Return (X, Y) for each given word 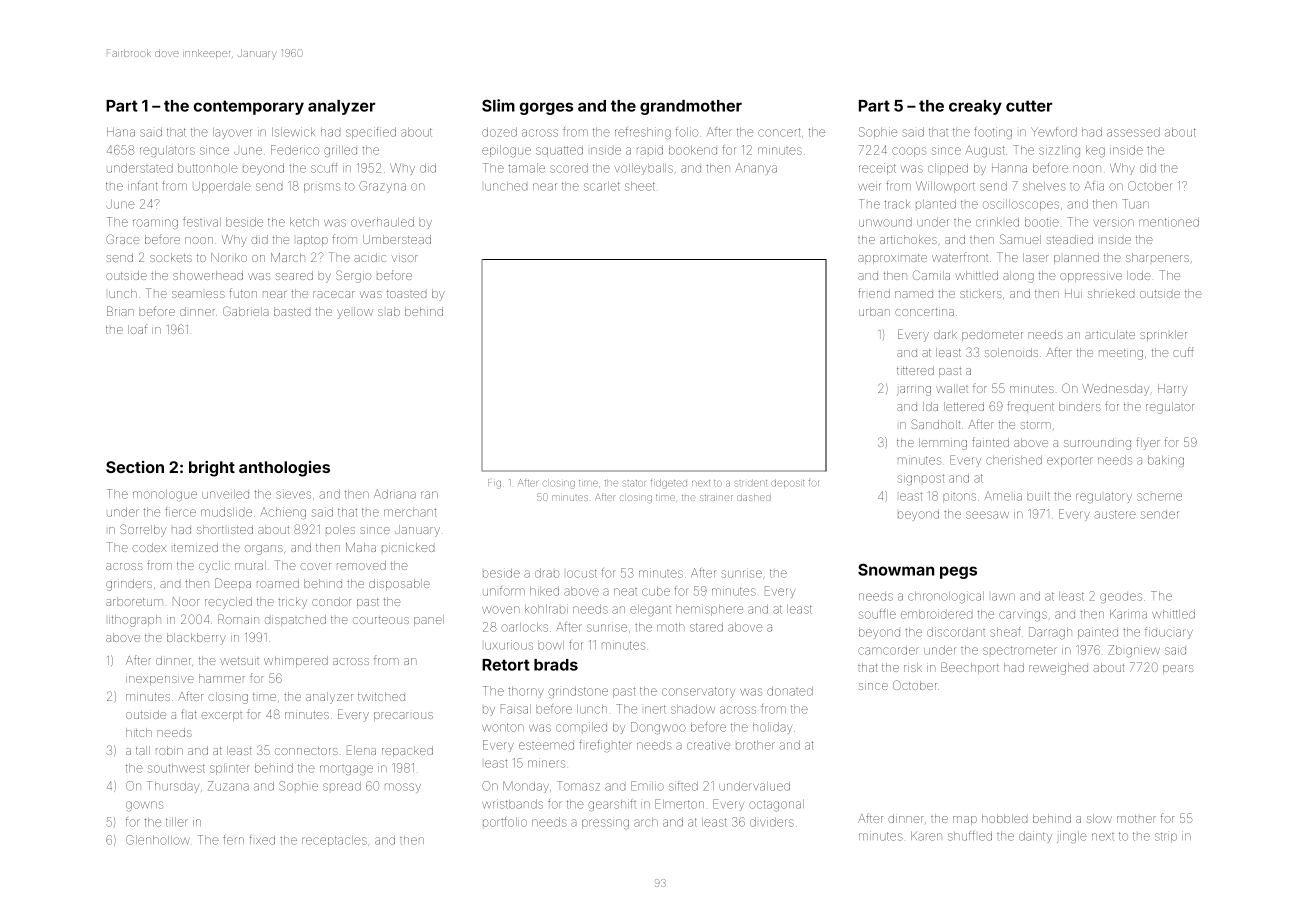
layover (232, 133)
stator (634, 483)
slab (389, 311)
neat (625, 592)
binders (1080, 406)
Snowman (896, 569)
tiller (177, 822)
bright (212, 469)
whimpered (296, 661)
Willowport (945, 187)
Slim (498, 105)
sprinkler (1163, 335)
